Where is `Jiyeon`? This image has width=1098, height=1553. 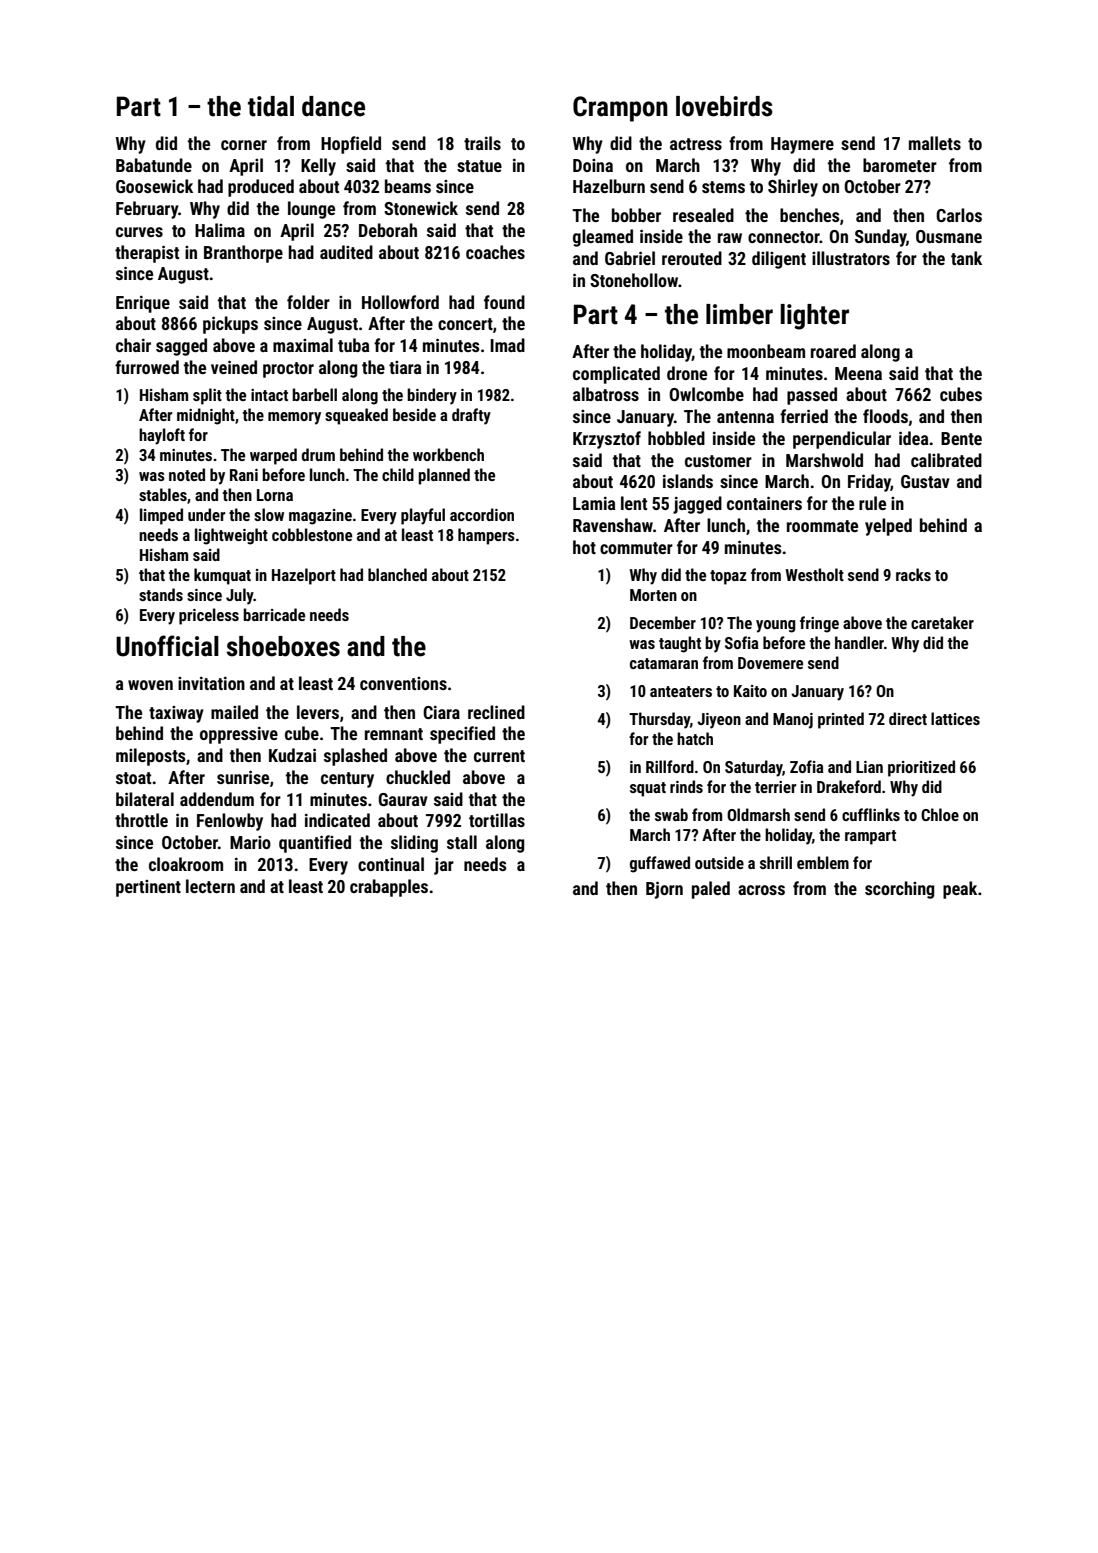 Jiyeon is located at coordinates (719, 721).
